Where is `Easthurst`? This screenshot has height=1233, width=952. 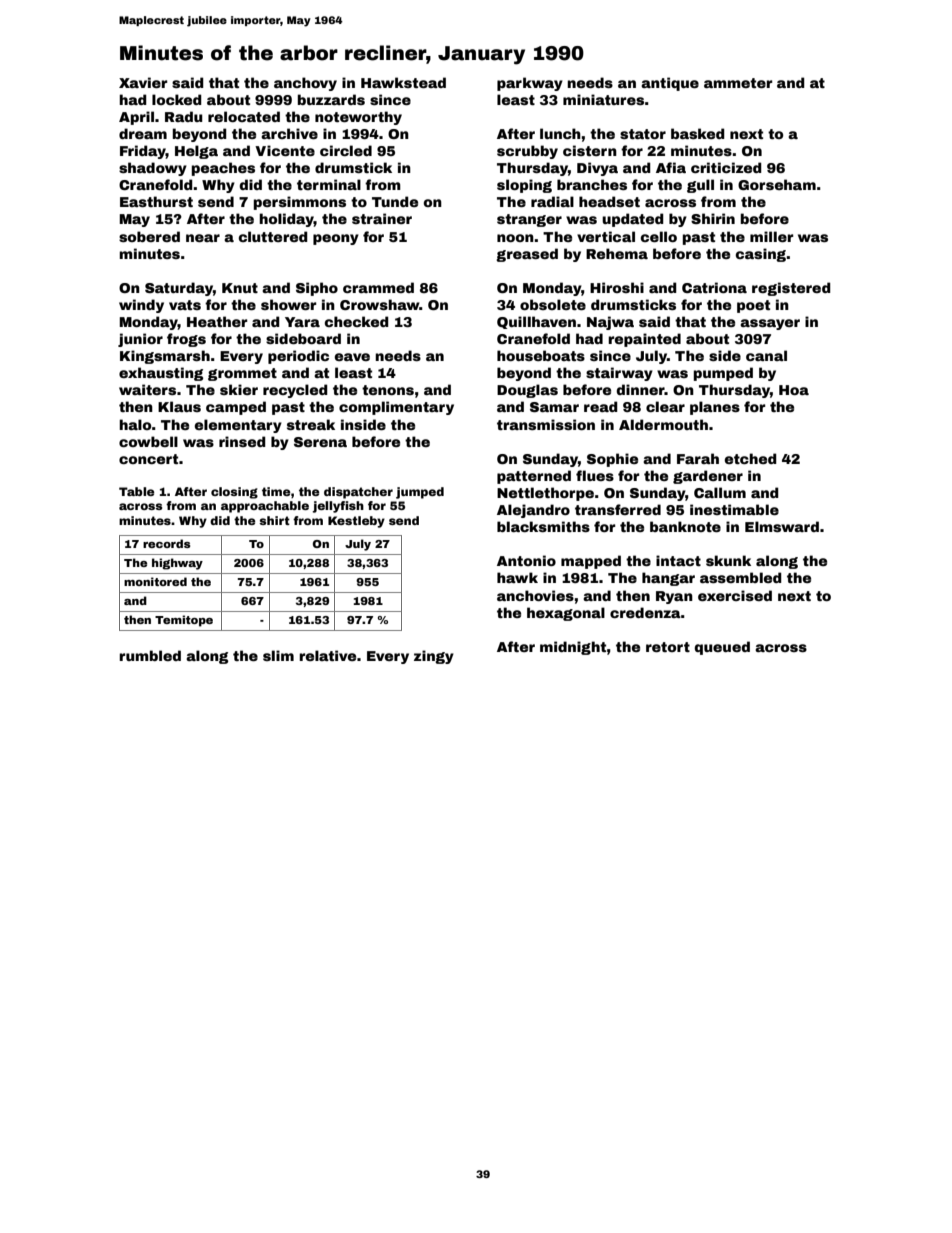
Easthurst is located at coordinates (156, 201).
